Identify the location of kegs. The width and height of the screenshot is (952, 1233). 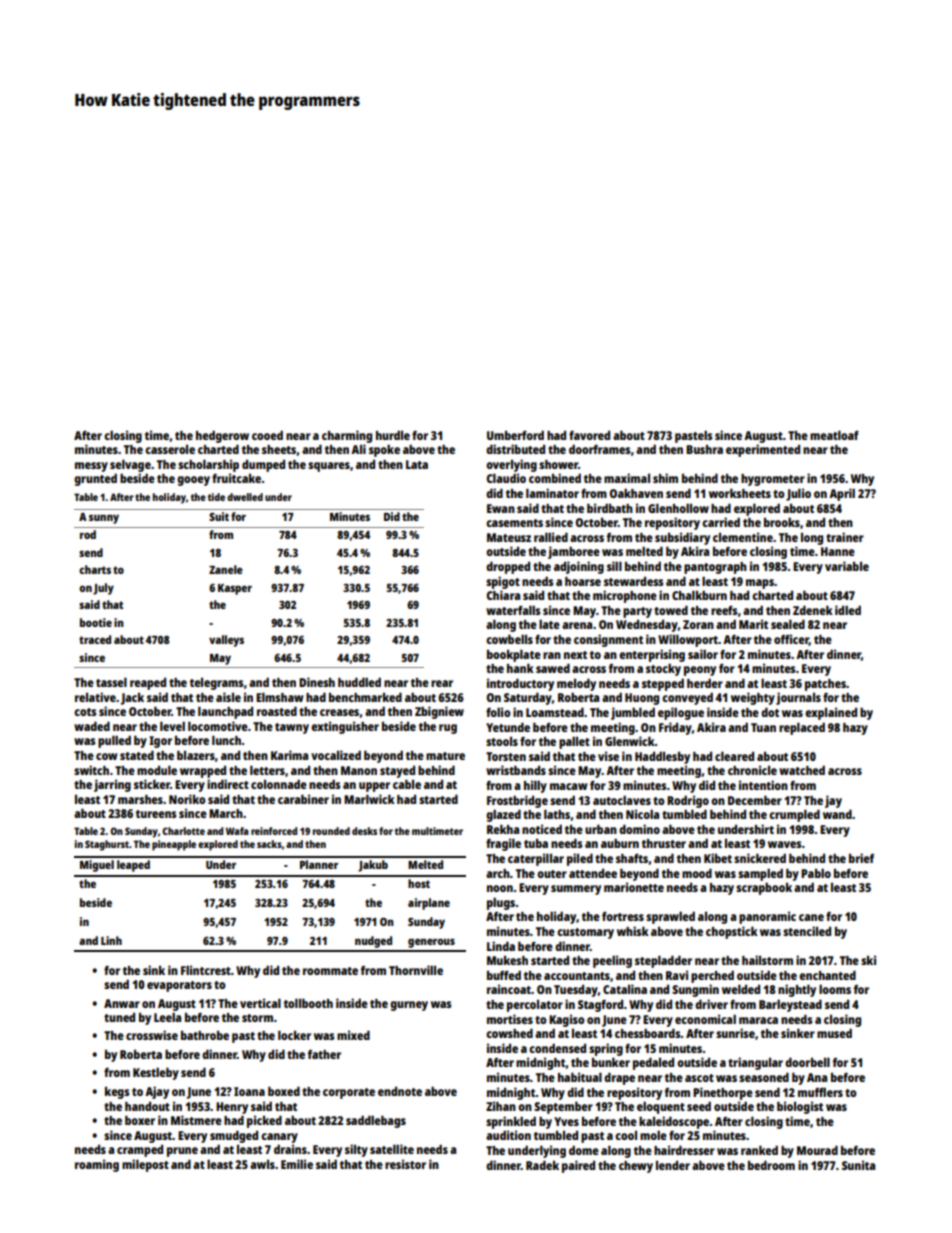
(117, 1093).
